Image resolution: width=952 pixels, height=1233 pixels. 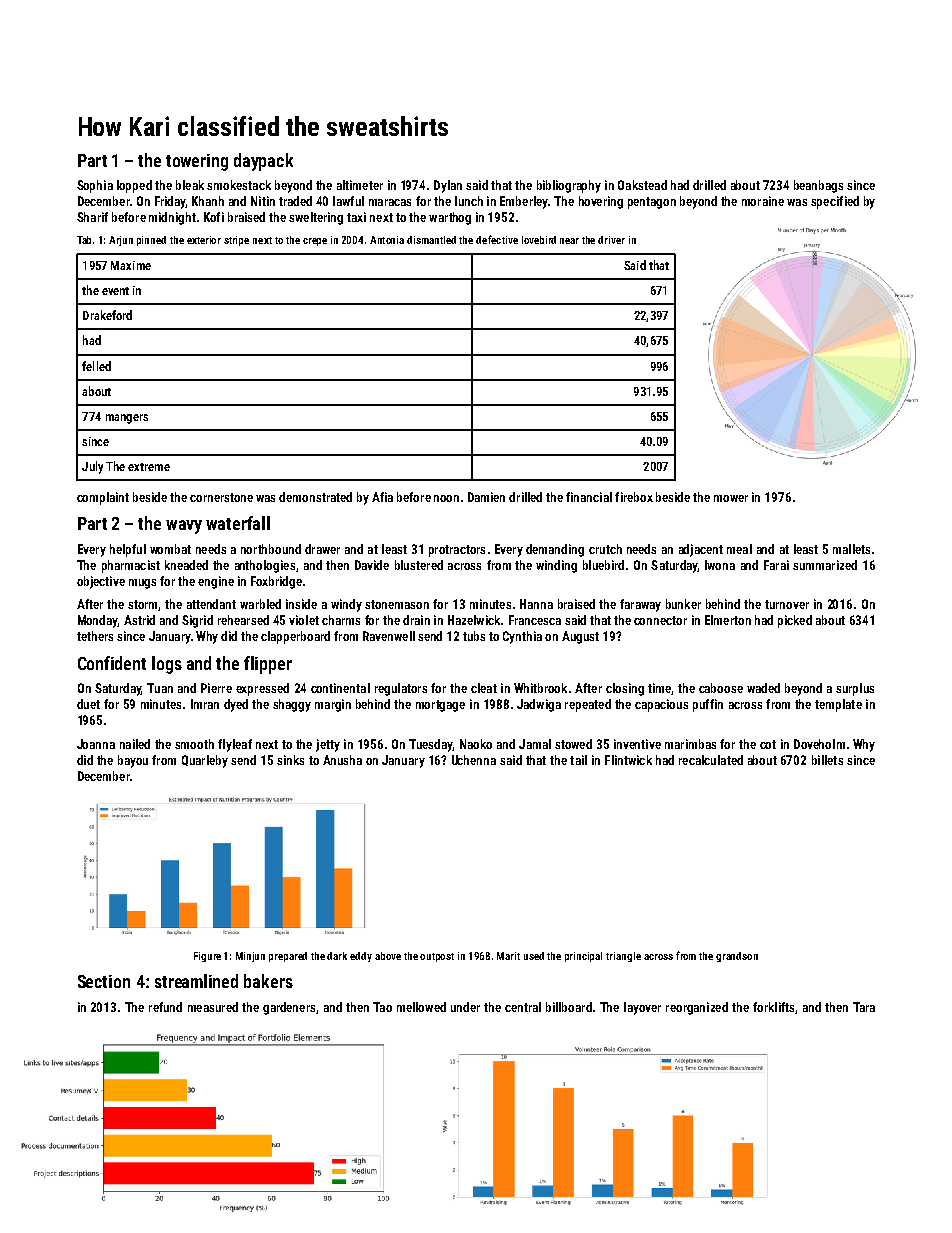 I want to click on bayou, so click(x=133, y=761).
